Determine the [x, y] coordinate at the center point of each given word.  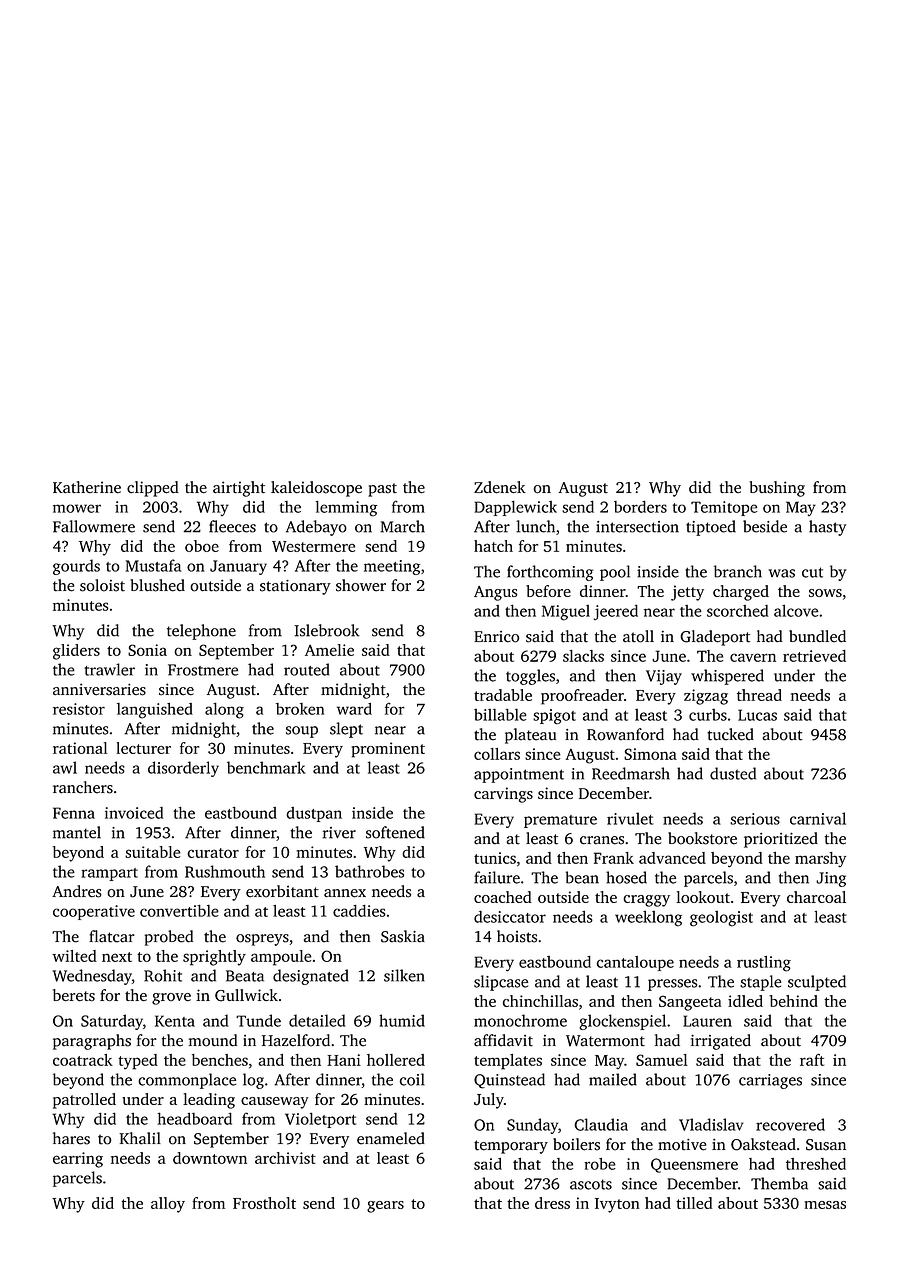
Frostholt [264, 1203]
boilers [576, 1144]
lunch [535, 526]
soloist [102, 585]
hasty [827, 528]
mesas [825, 1205]
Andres [77, 891]
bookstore [702, 838]
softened [395, 832]
